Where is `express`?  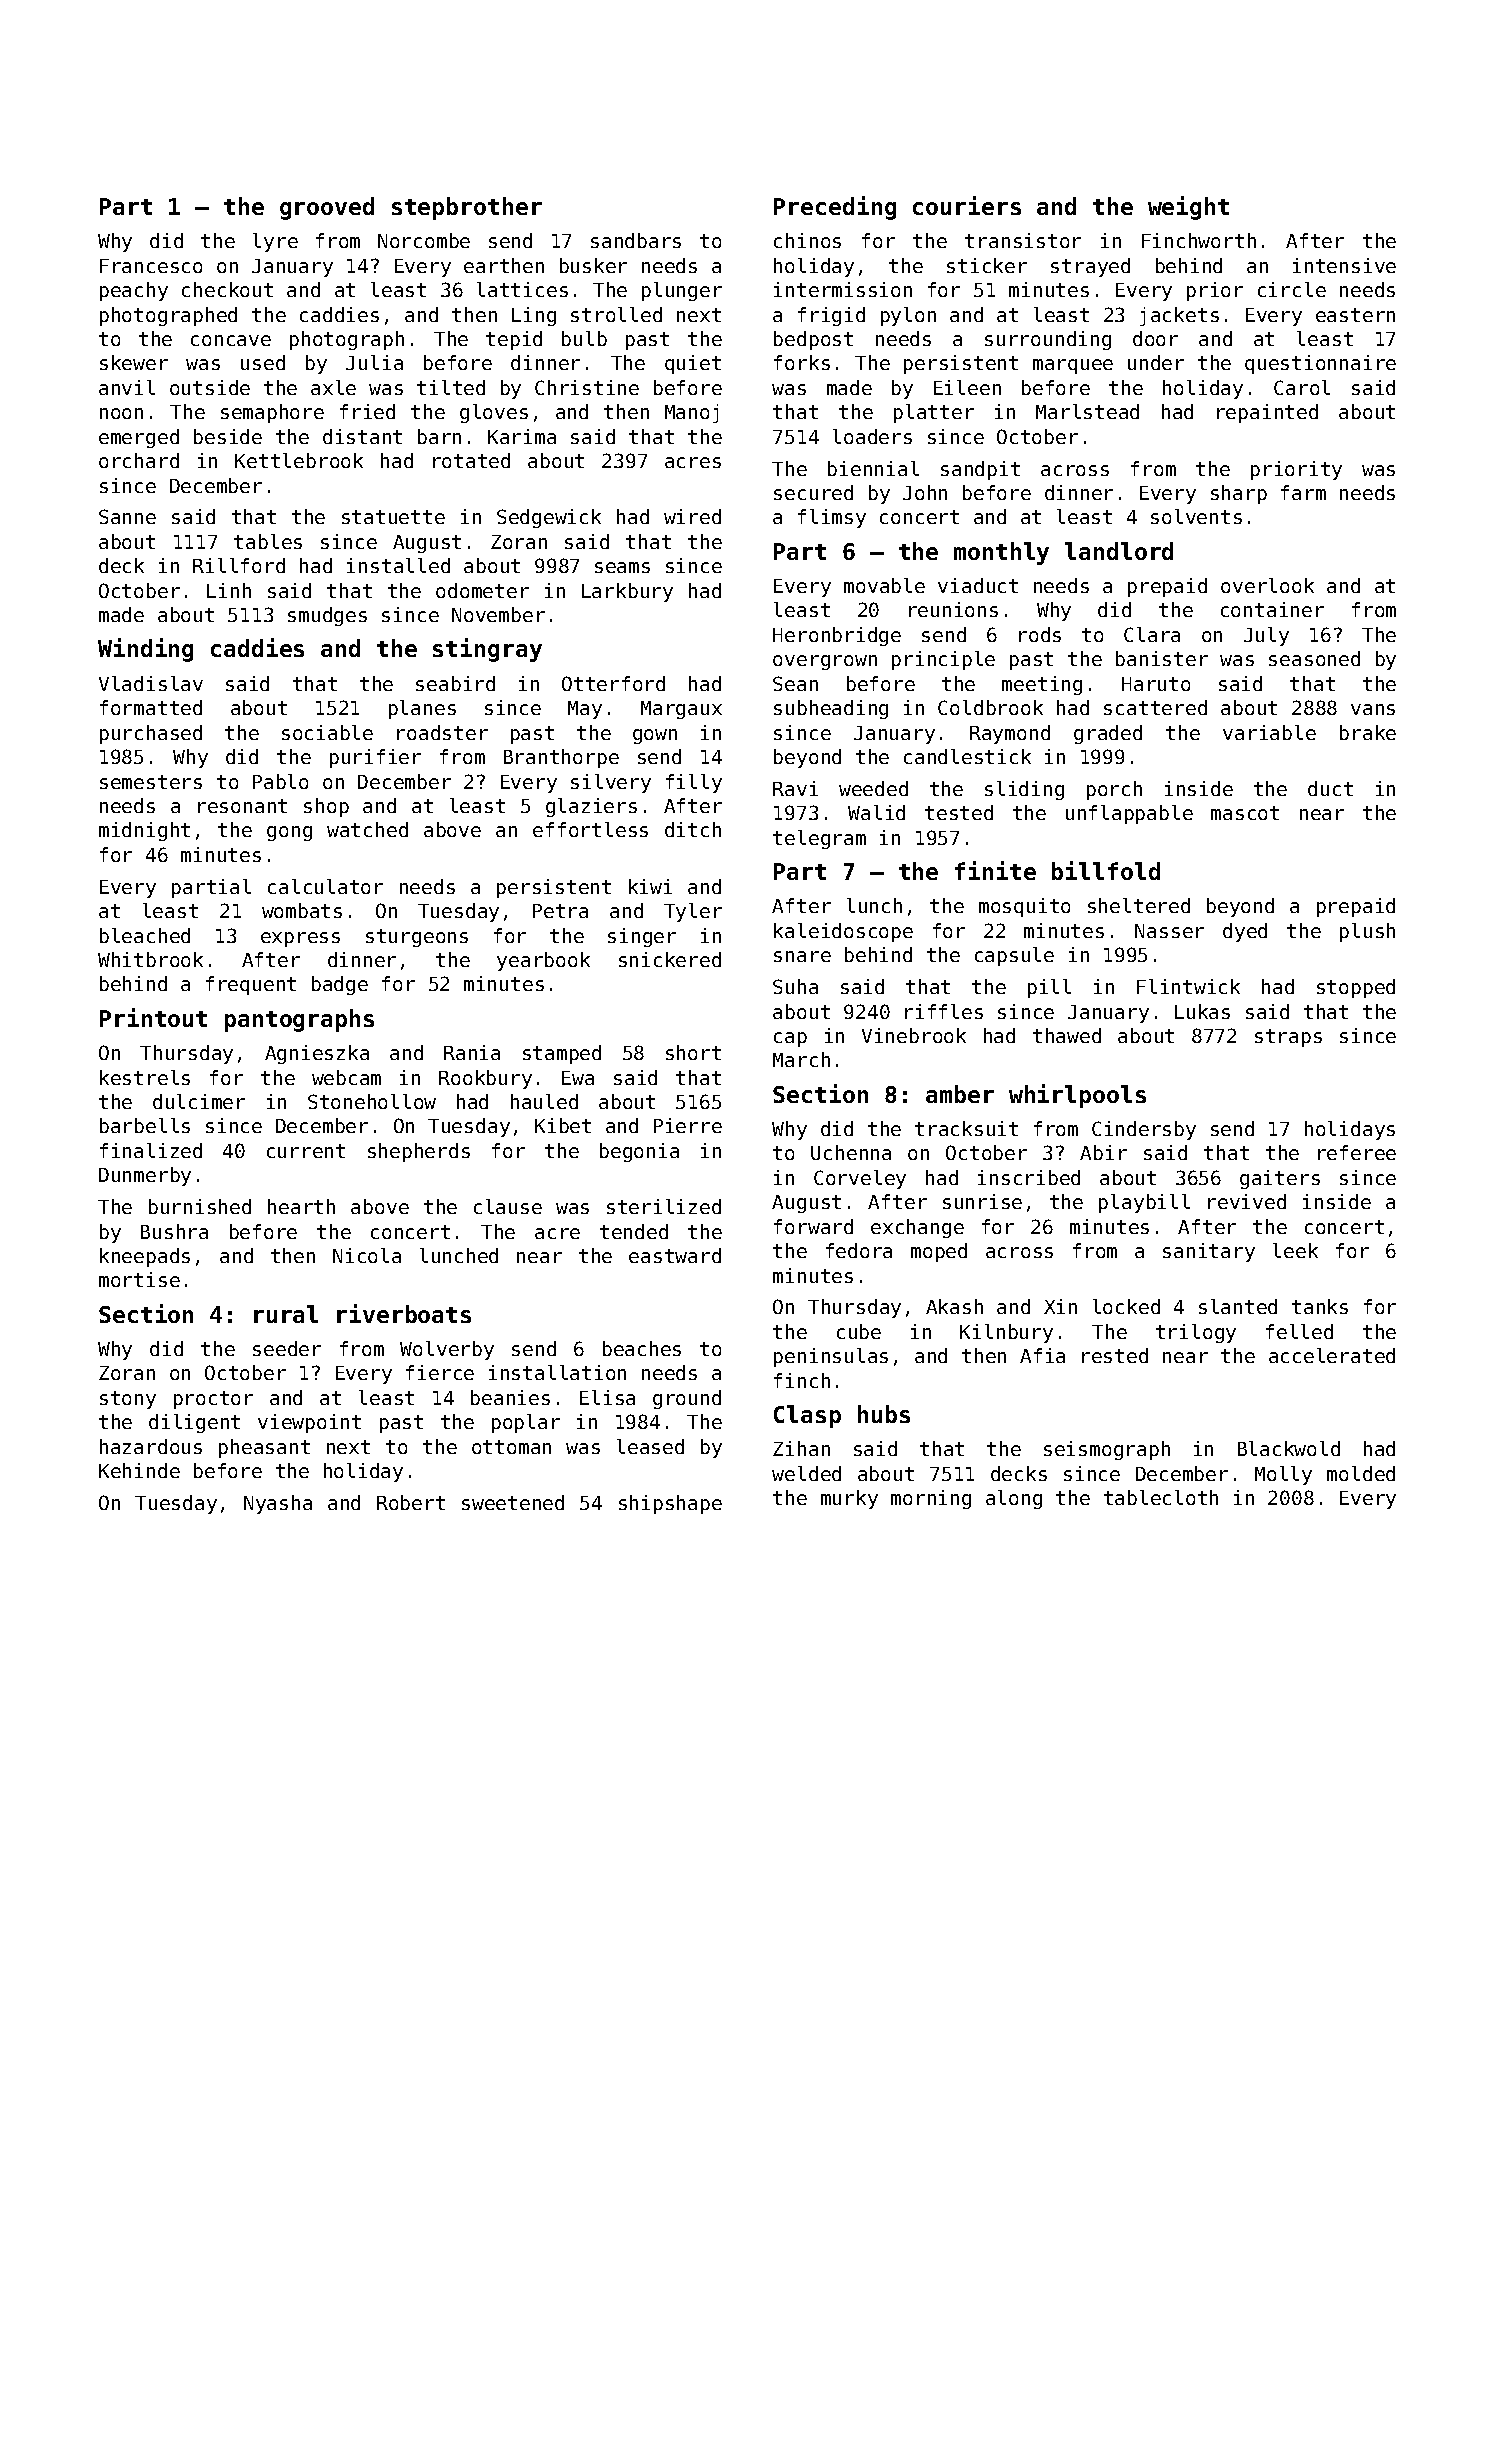
express is located at coordinates (300, 939).
